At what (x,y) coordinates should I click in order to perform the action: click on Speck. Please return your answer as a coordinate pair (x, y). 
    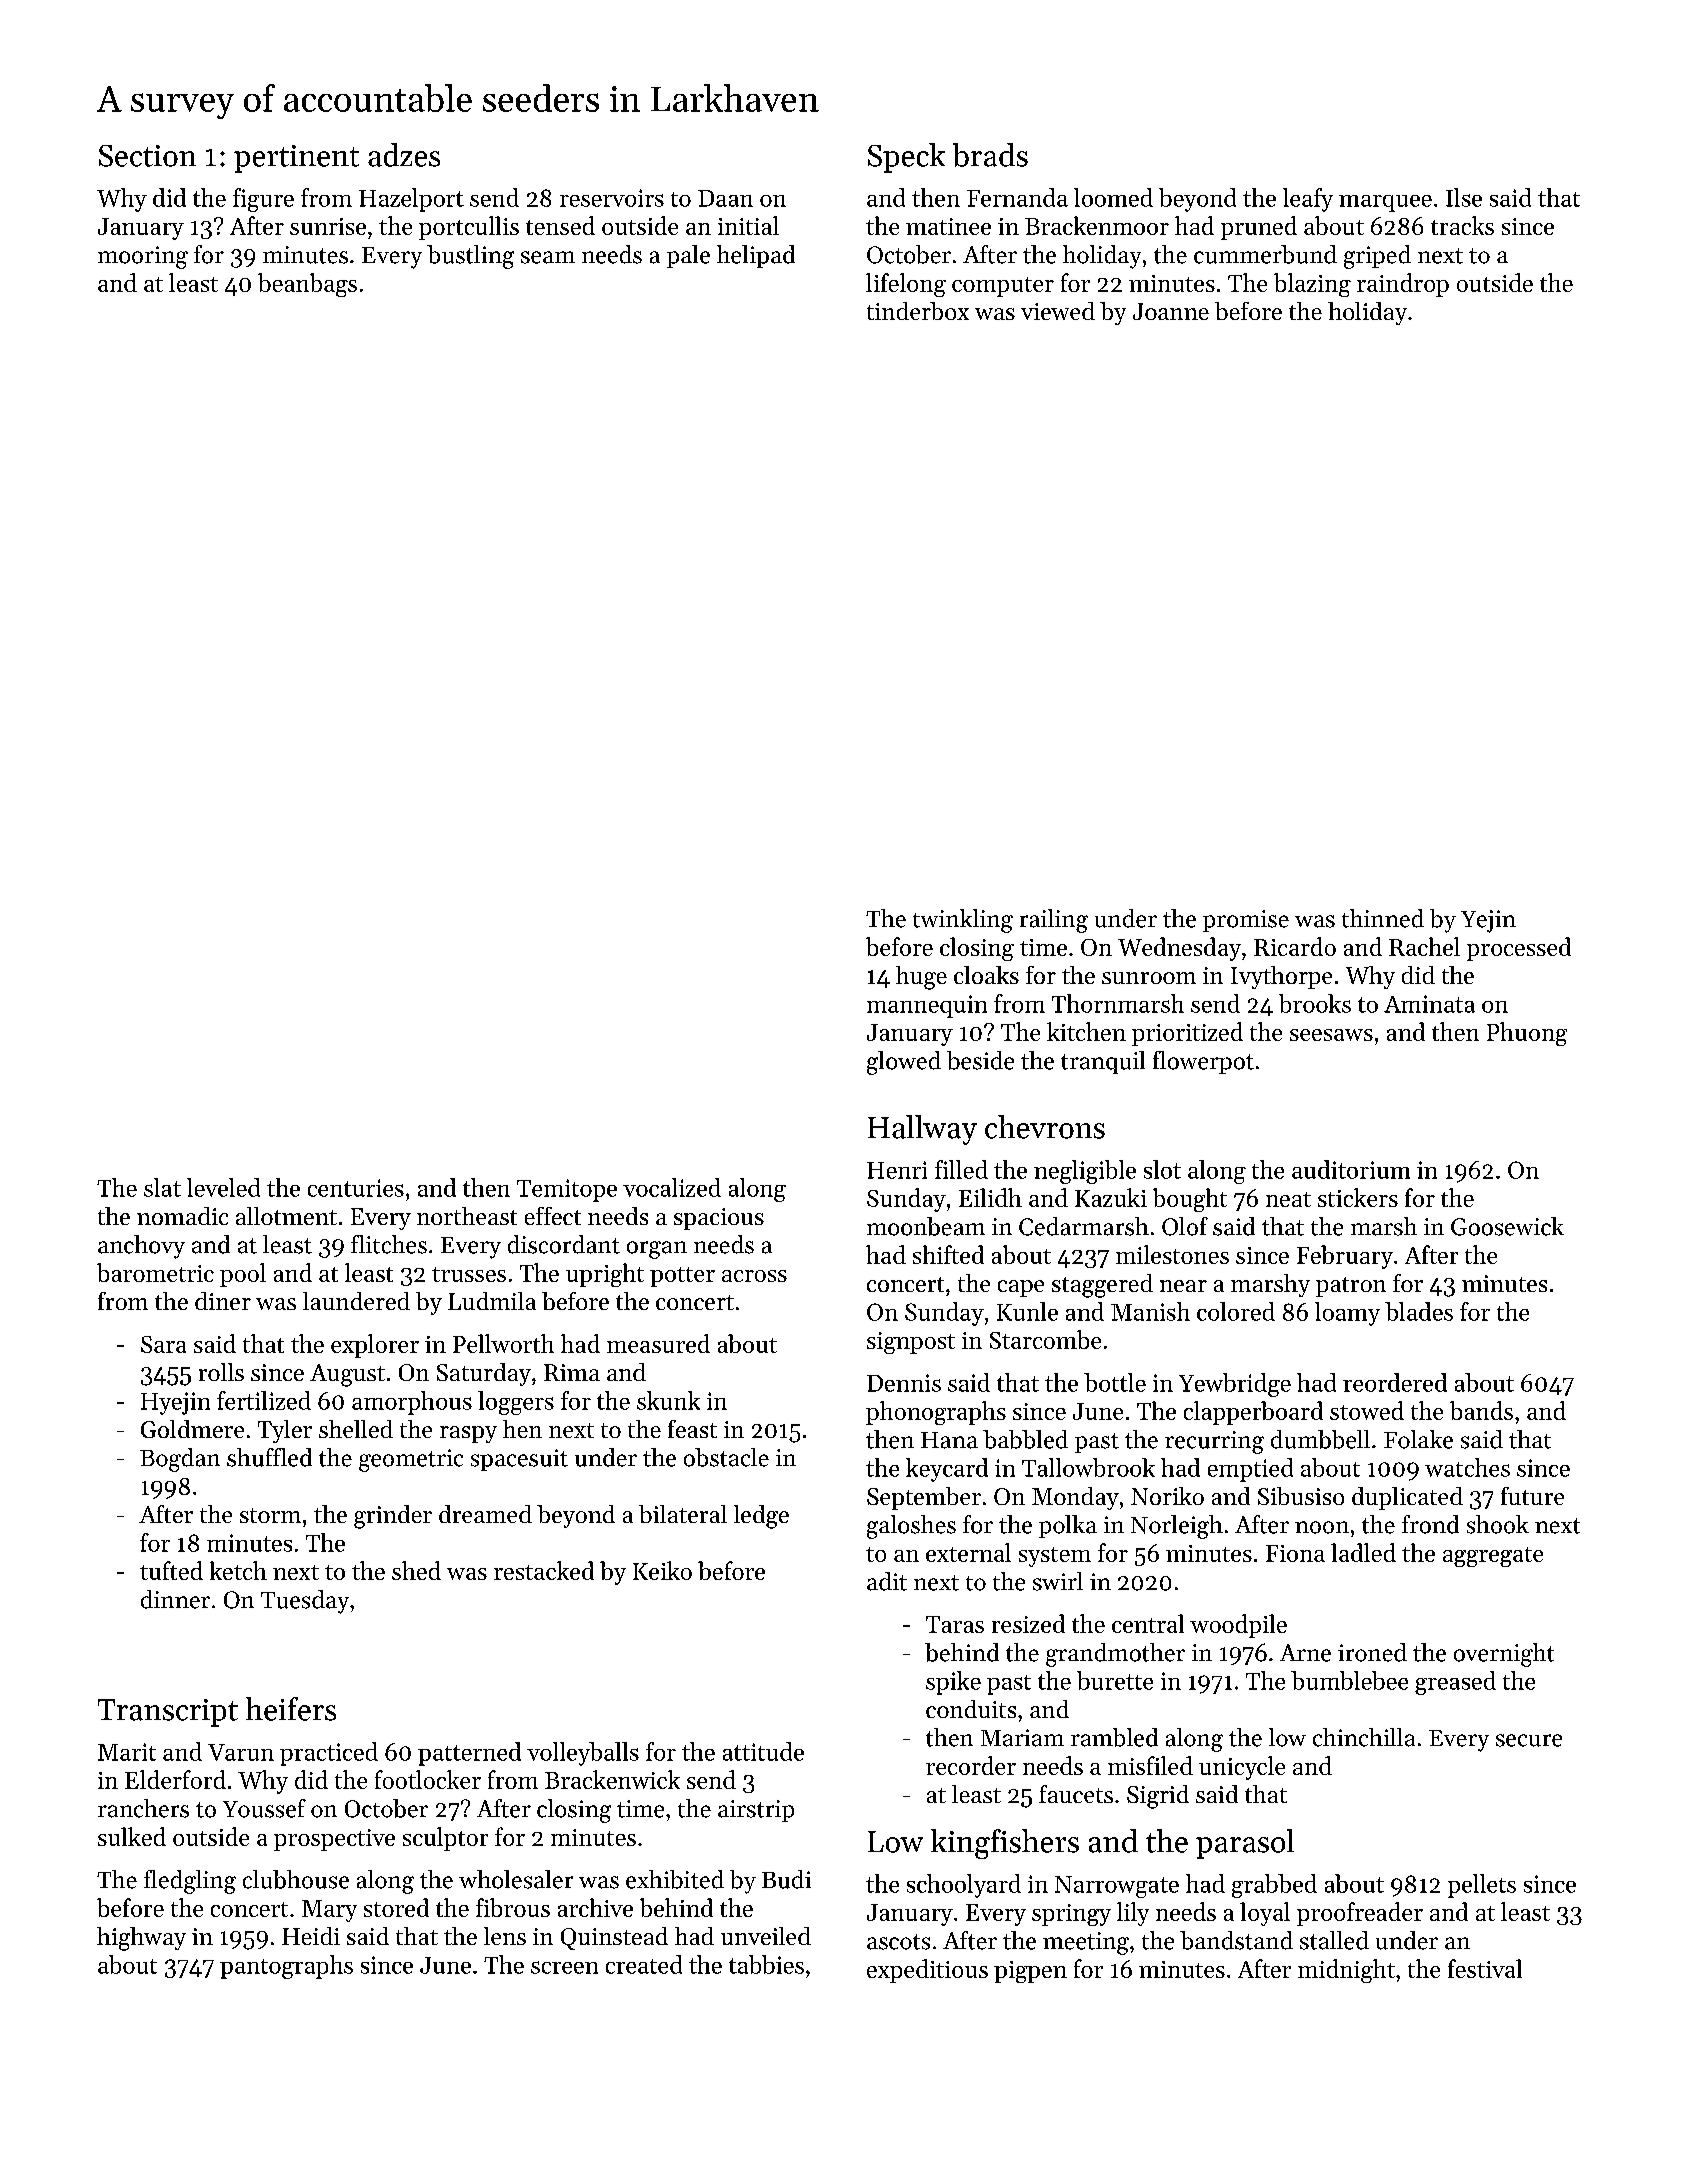
    Looking at the image, I should click on (906, 158).
